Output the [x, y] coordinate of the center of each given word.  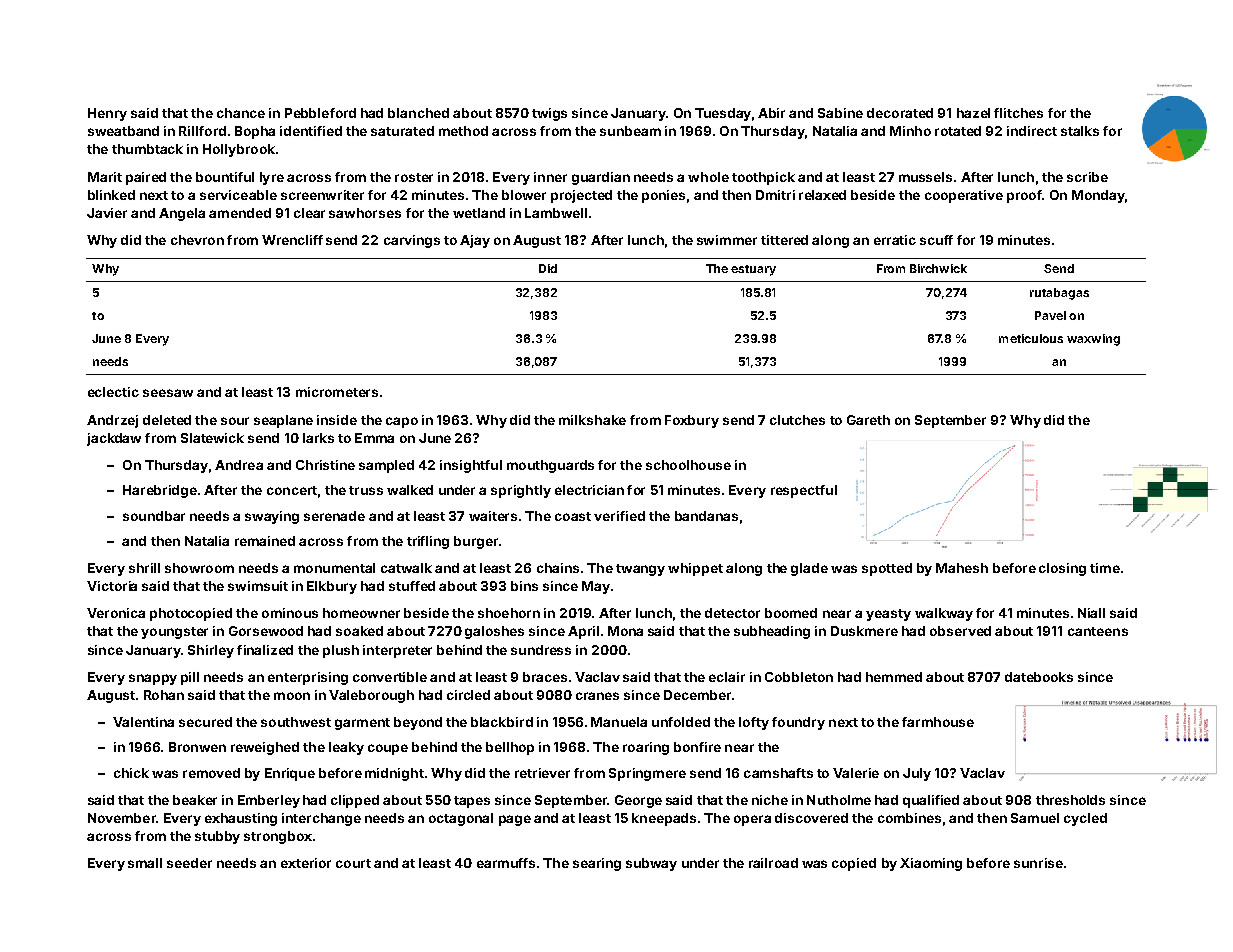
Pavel [1050, 315]
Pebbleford [320, 113]
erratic [895, 240]
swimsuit [258, 586]
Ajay [475, 241]
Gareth [868, 420]
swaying [272, 517]
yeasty [888, 615]
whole [708, 177]
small [145, 863]
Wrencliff [292, 240]
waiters [493, 516]
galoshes [494, 632]
